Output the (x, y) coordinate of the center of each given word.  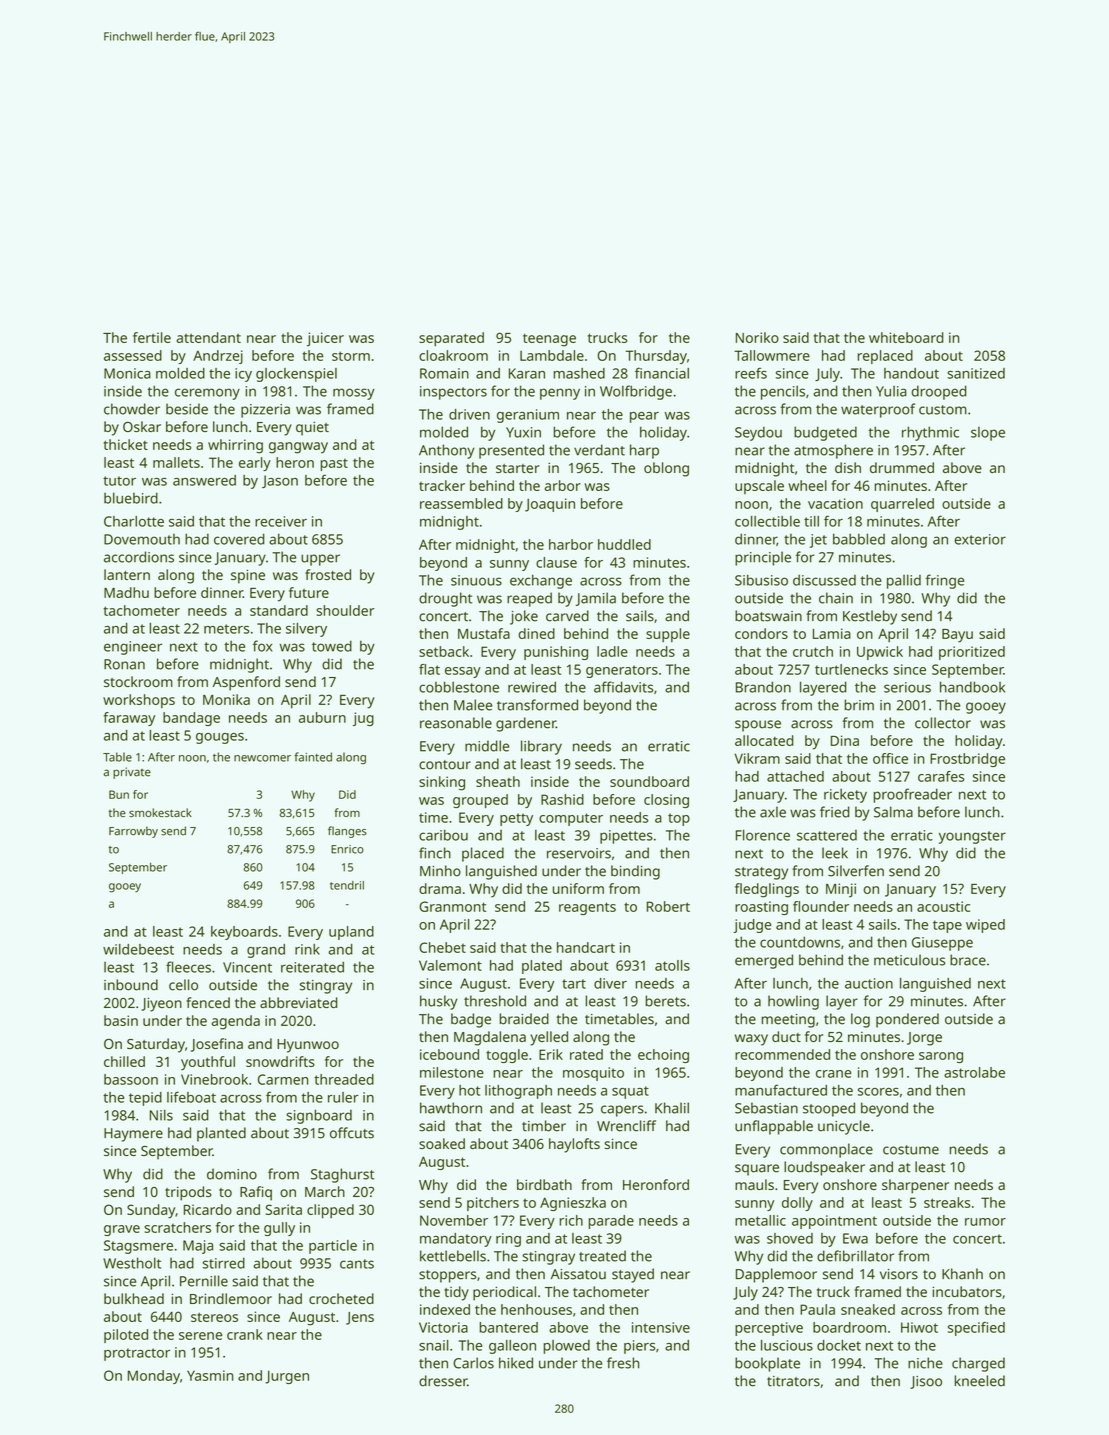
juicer (325, 339)
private (132, 773)
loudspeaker (824, 1168)
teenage (549, 340)
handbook (972, 687)
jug (363, 719)
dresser (443, 1381)
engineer (133, 648)
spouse (758, 726)
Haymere (133, 1135)
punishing (556, 653)
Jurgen (287, 1377)
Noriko (757, 337)
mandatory (456, 1240)
